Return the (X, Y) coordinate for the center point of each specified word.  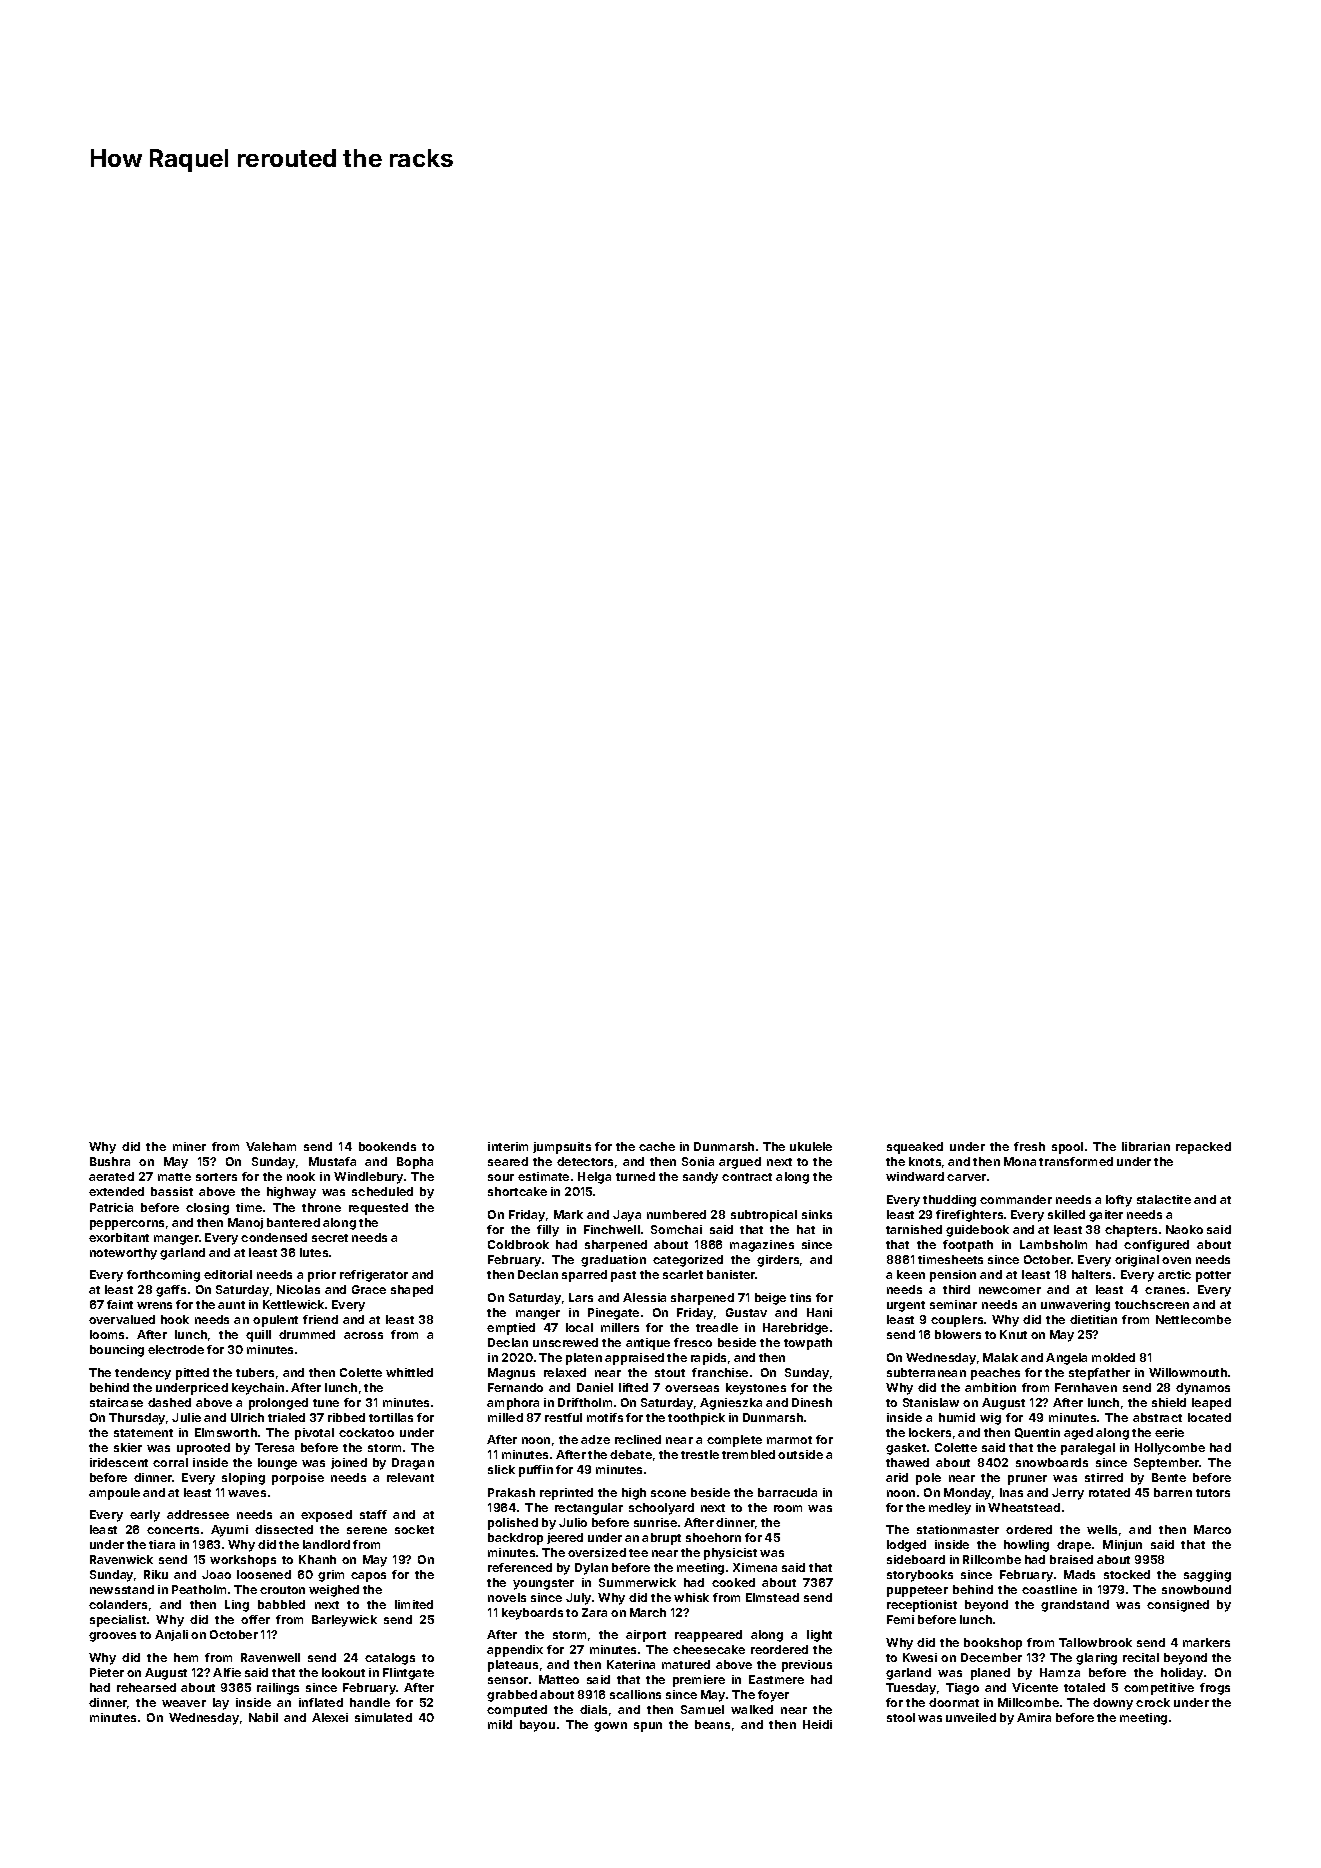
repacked (1203, 1148)
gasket (906, 1449)
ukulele (811, 1146)
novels (507, 1597)
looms (107, 1334)
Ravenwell (270, 1657)
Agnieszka (731, 1404)
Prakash (511, 1492)
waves (247, 1493)
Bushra (110, 1161)
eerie (1169, 1432)
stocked (1127, 1574)
